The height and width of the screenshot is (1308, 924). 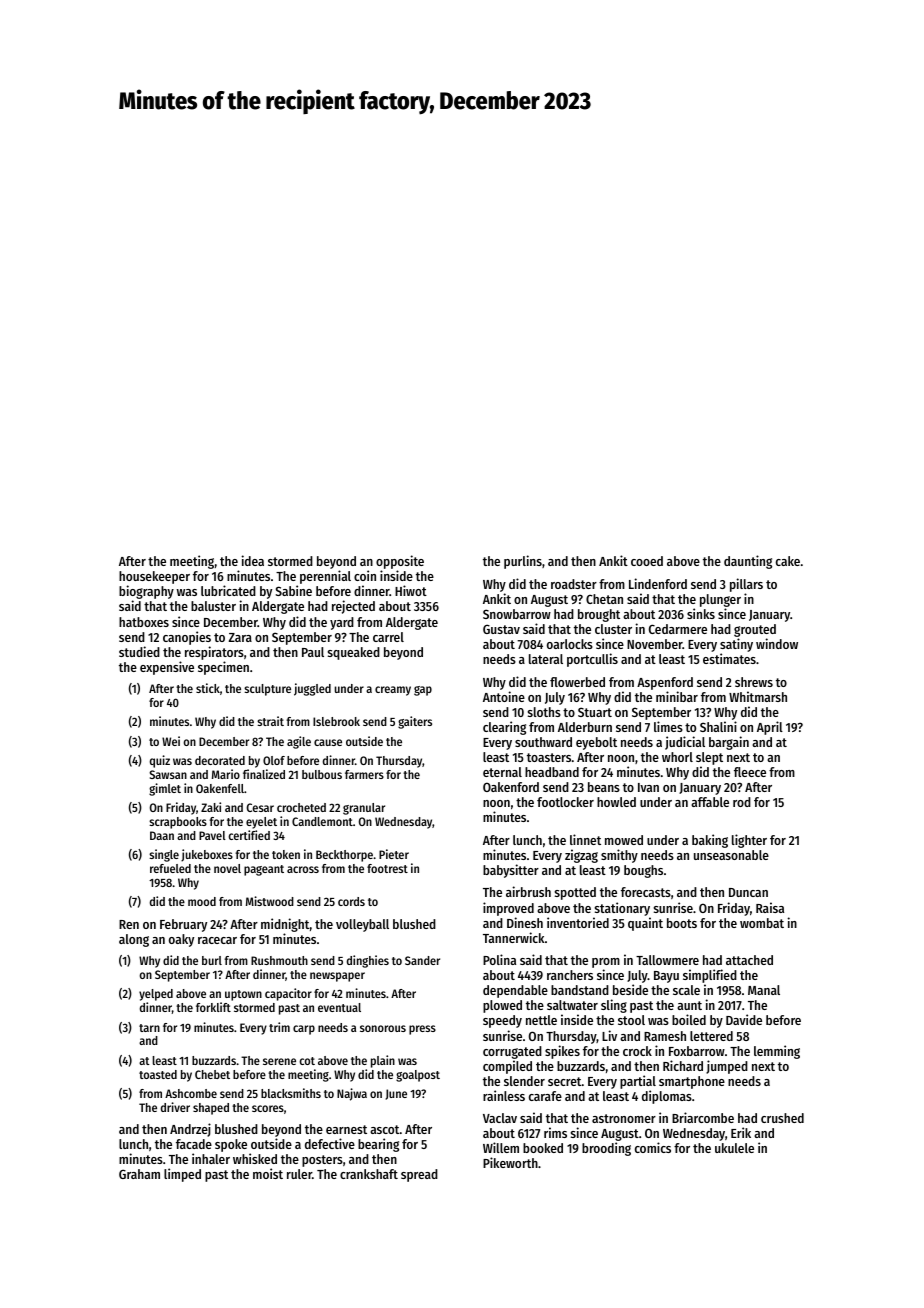 I want to click on mood, so click(x=202, y=901).
